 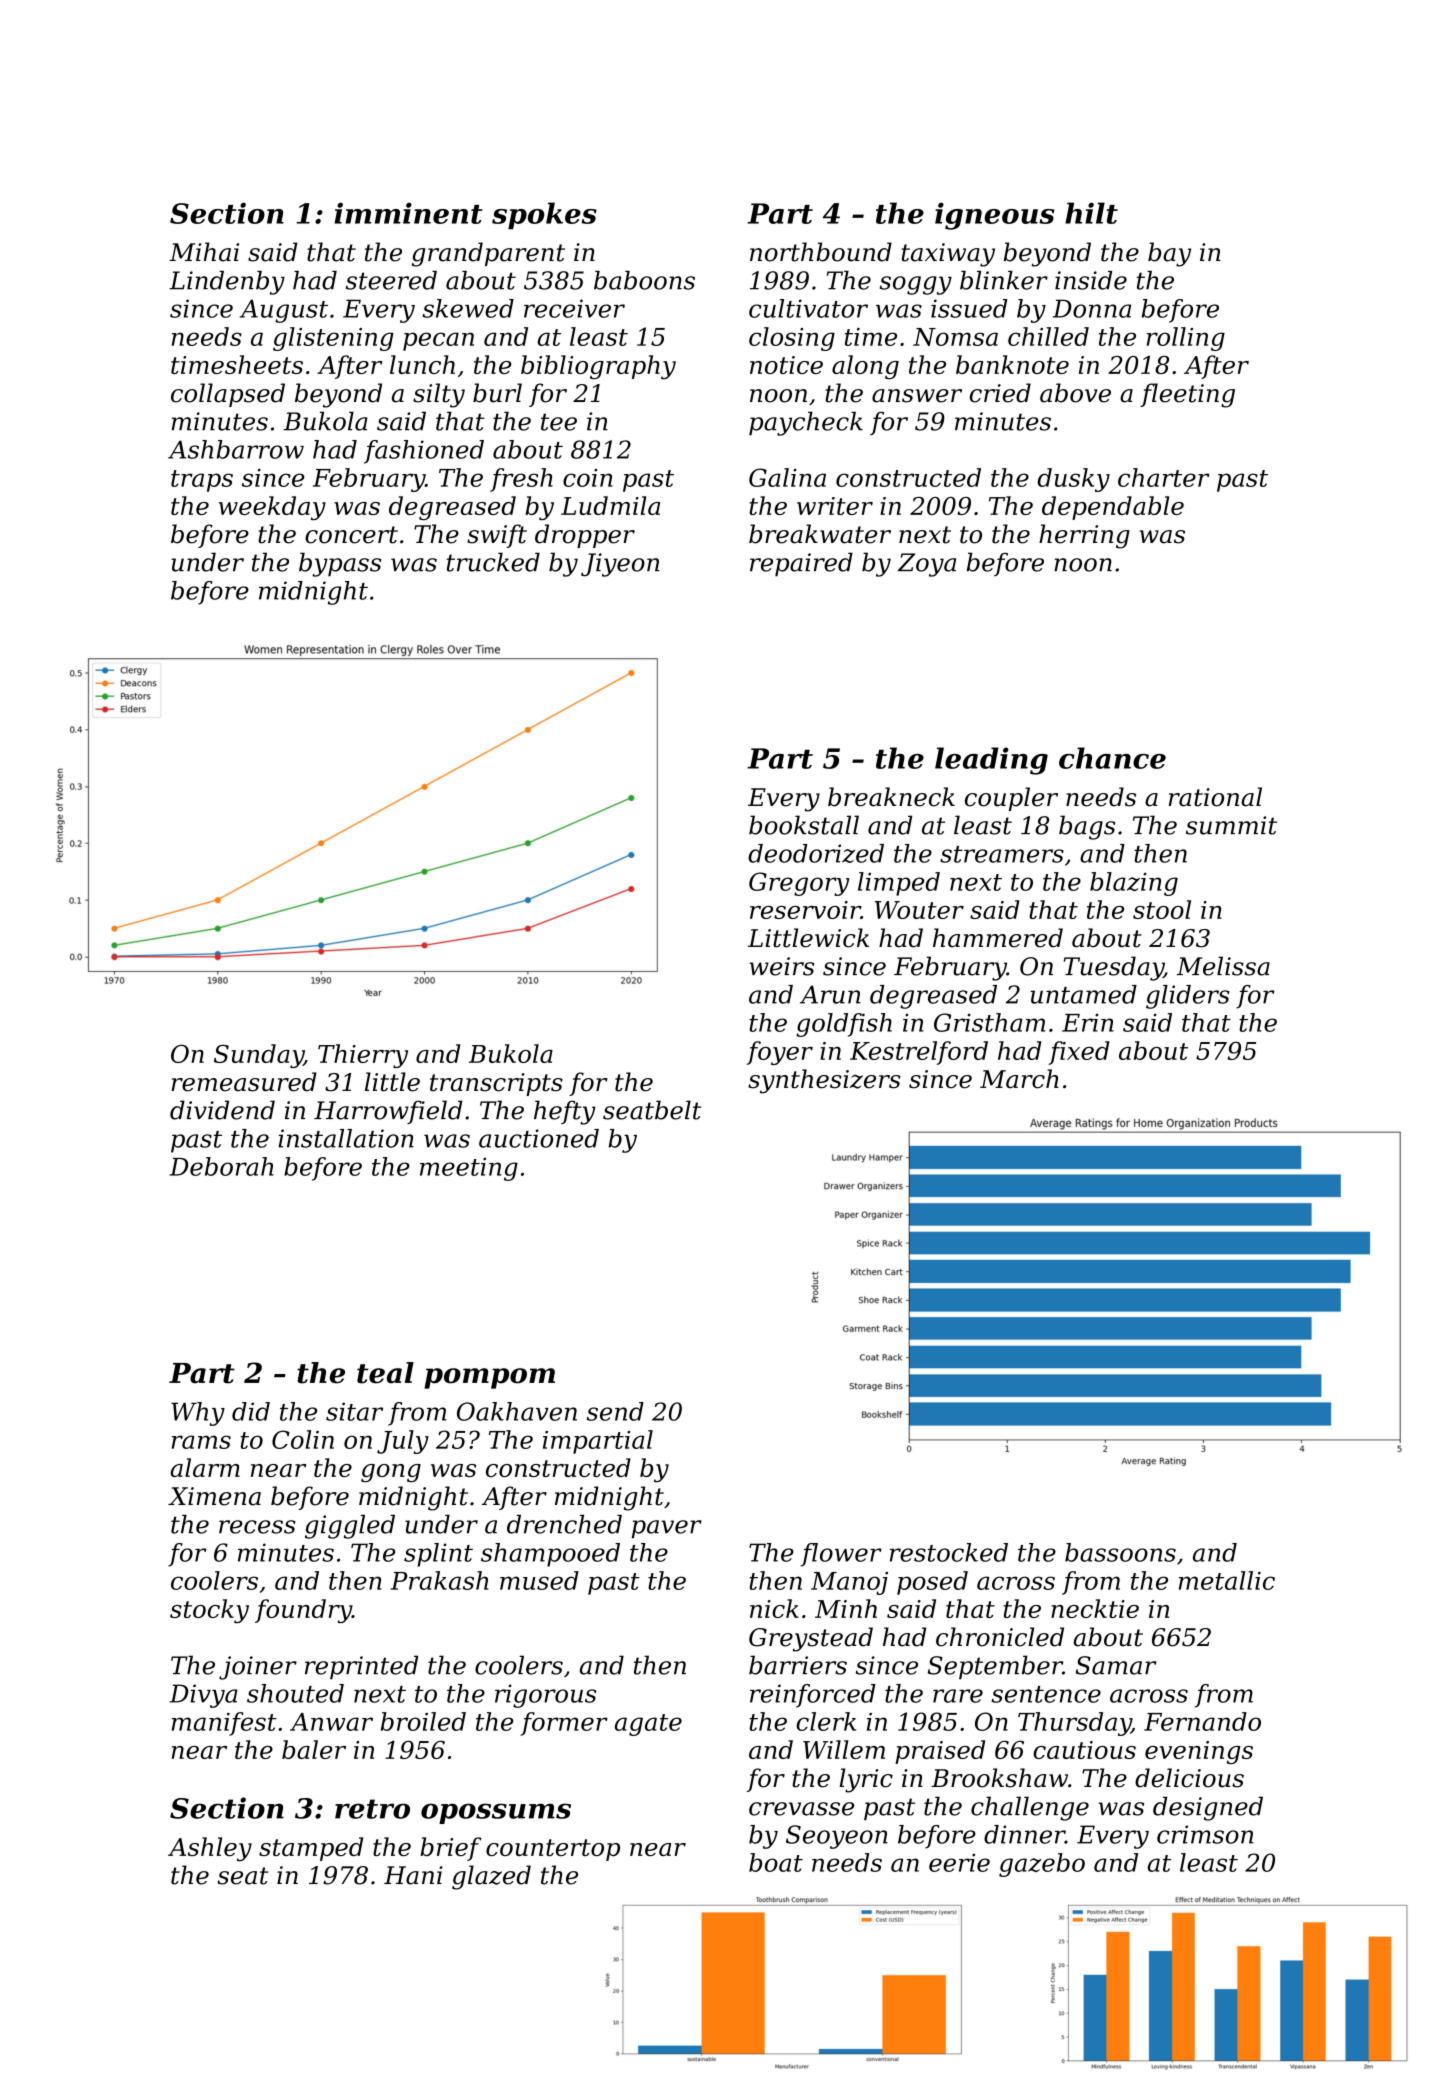 I want to click on rams, so click(x=201, y=1442).
